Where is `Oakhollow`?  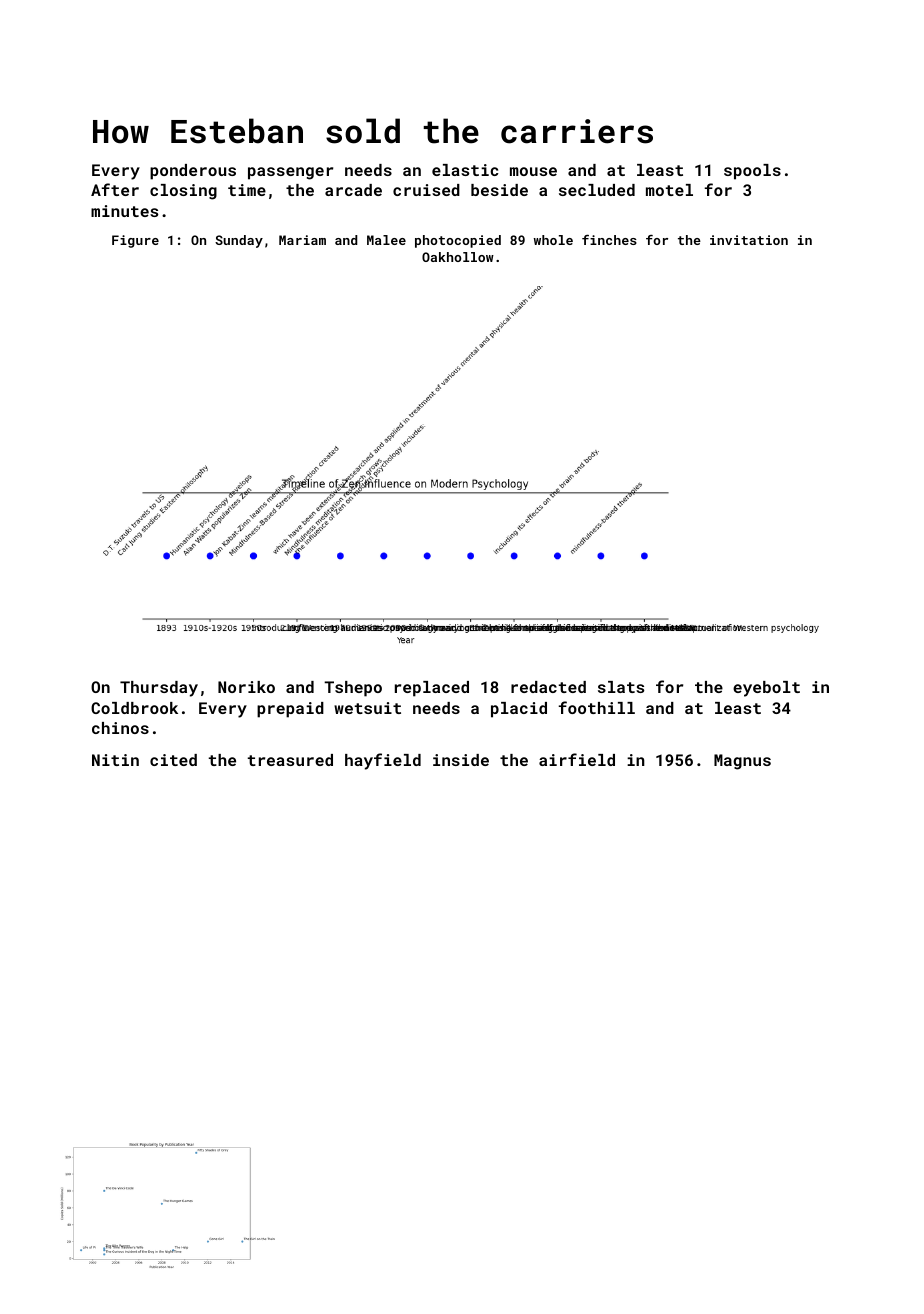
Oakhollow is located at coordinates (458, 257).
